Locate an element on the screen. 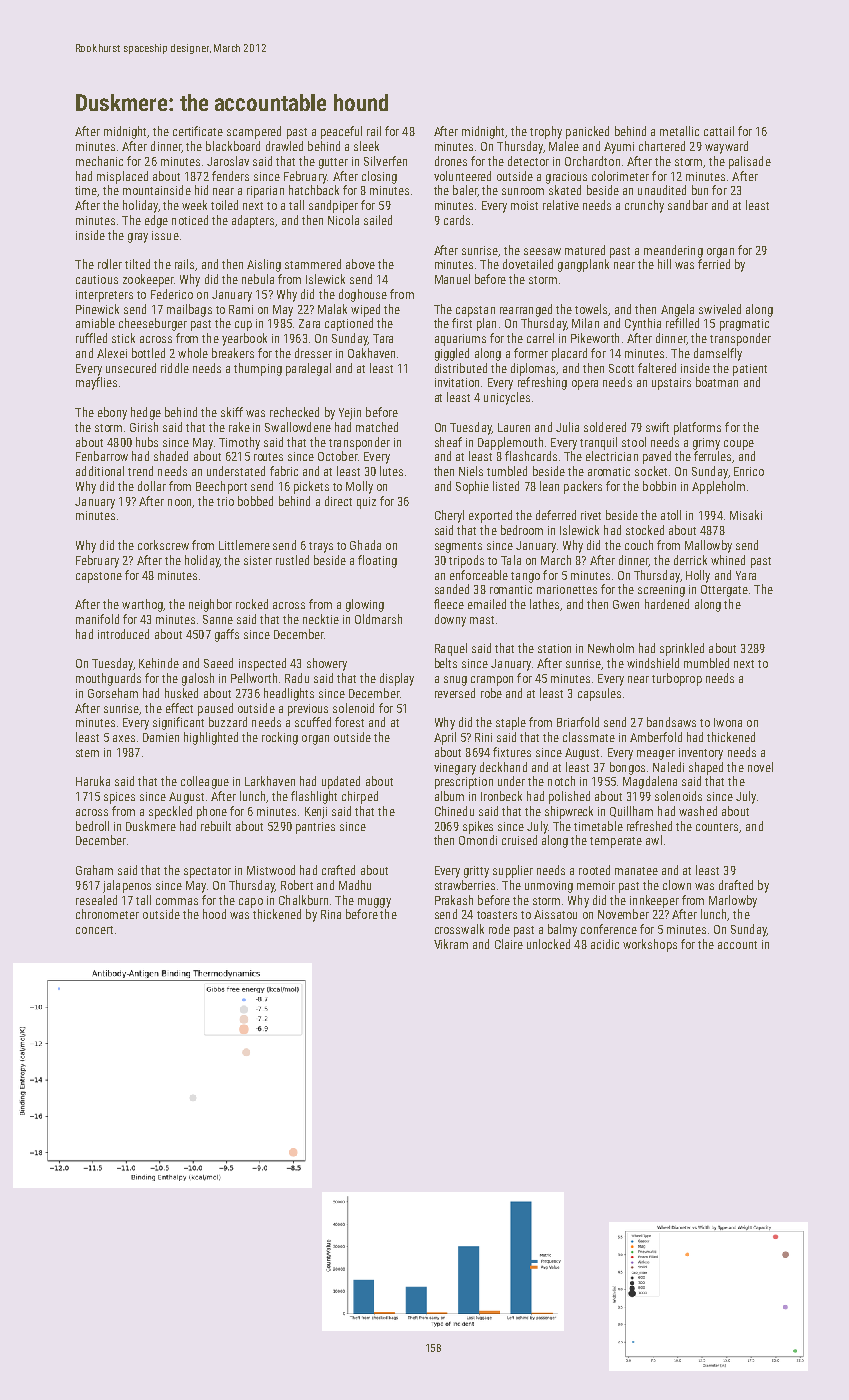  sprinkled is located at coordinates (682, 649).
